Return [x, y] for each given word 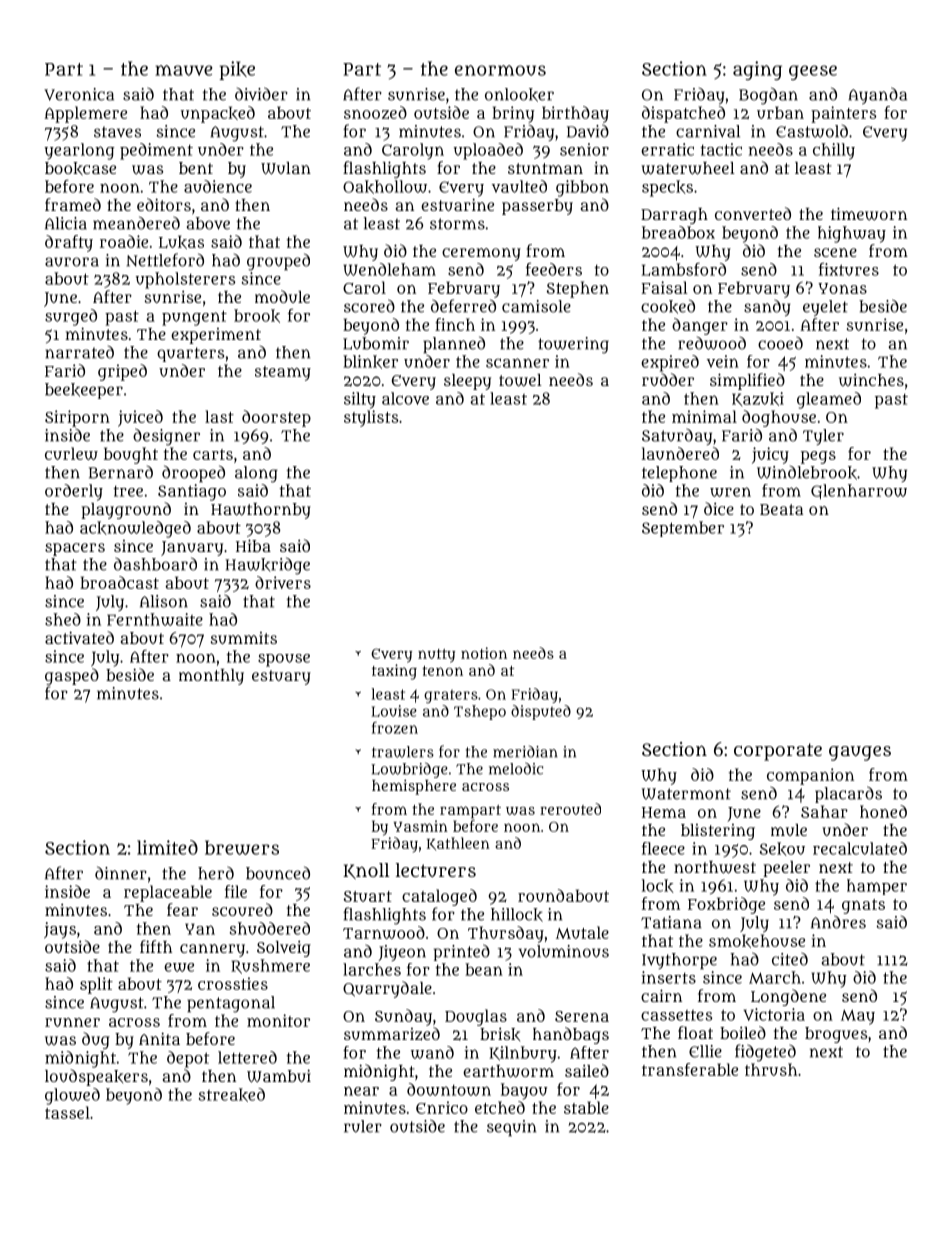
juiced [140, 418]
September [683, 529]
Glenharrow [859, 491]
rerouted [570, 809]
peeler [786, 869]
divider [261, 94]
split [96, 985]
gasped [72, 676]
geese [813, 72]
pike [237, 70]
